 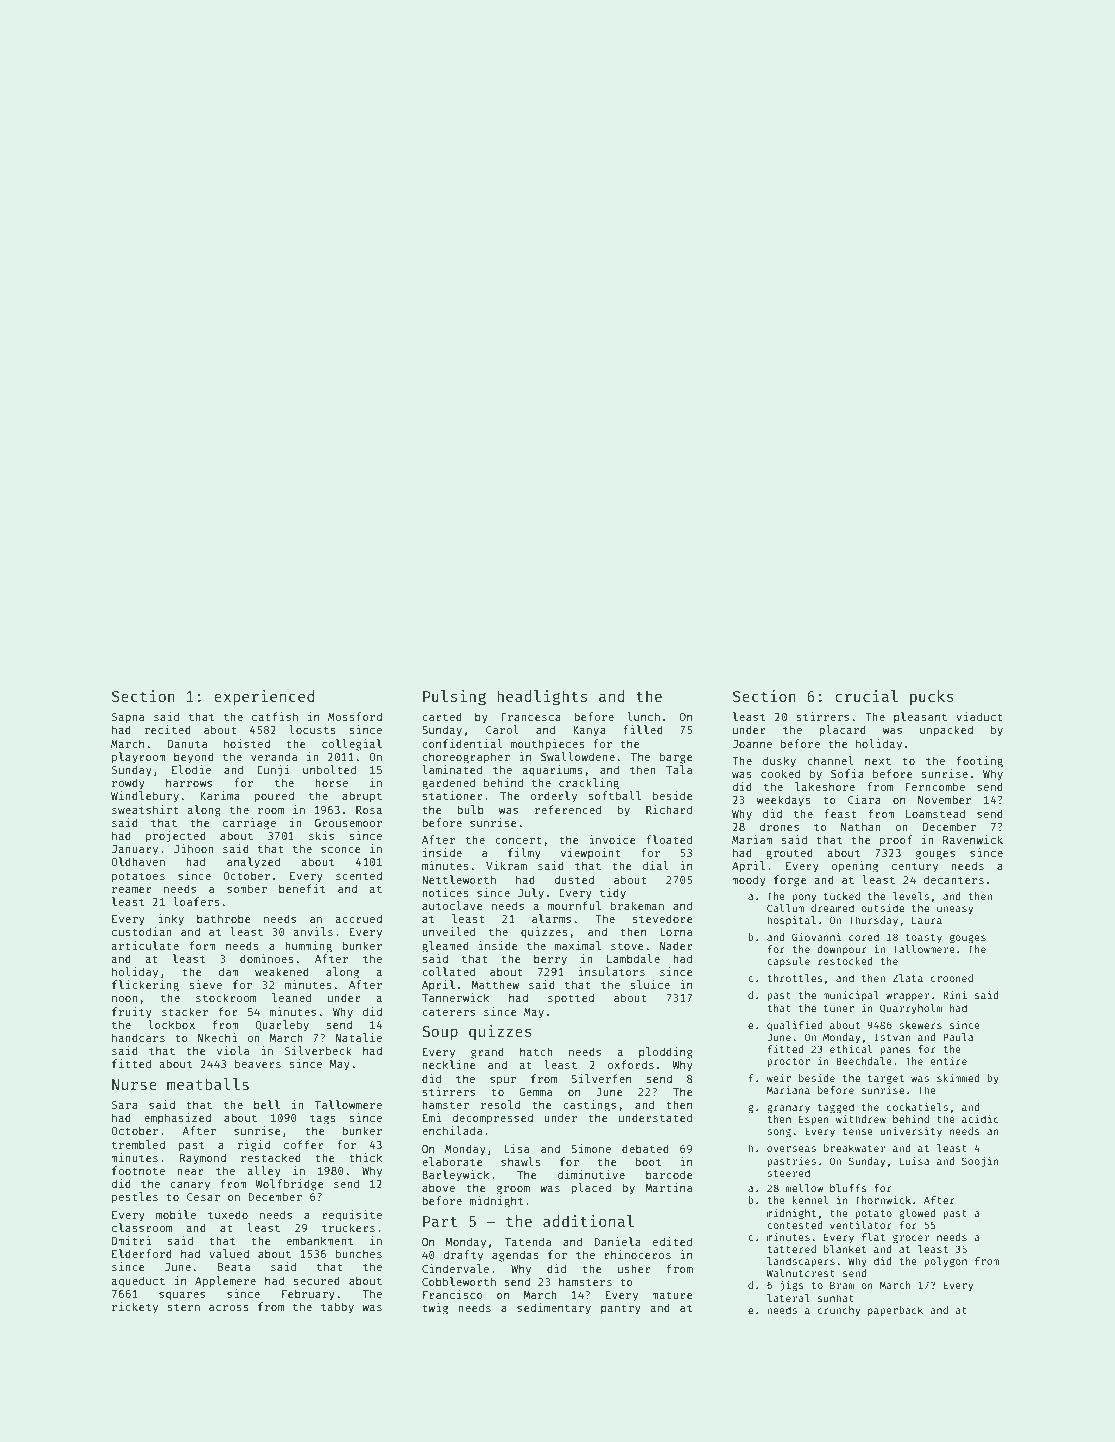 I want to click on Sapna, so click(x=128, y=718).
